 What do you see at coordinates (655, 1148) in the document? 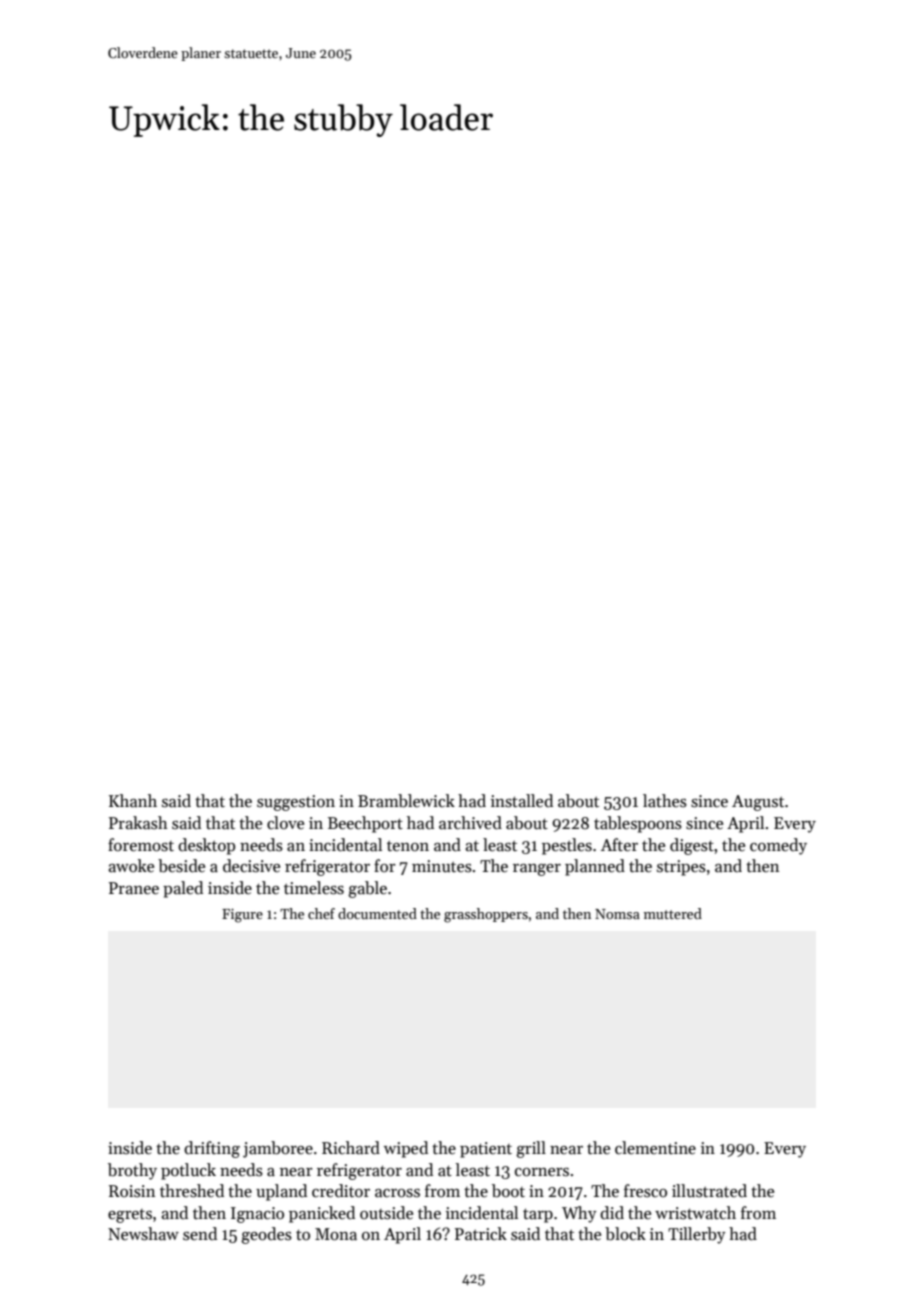
I see `clementine` at bounding box center [655, 1148].
